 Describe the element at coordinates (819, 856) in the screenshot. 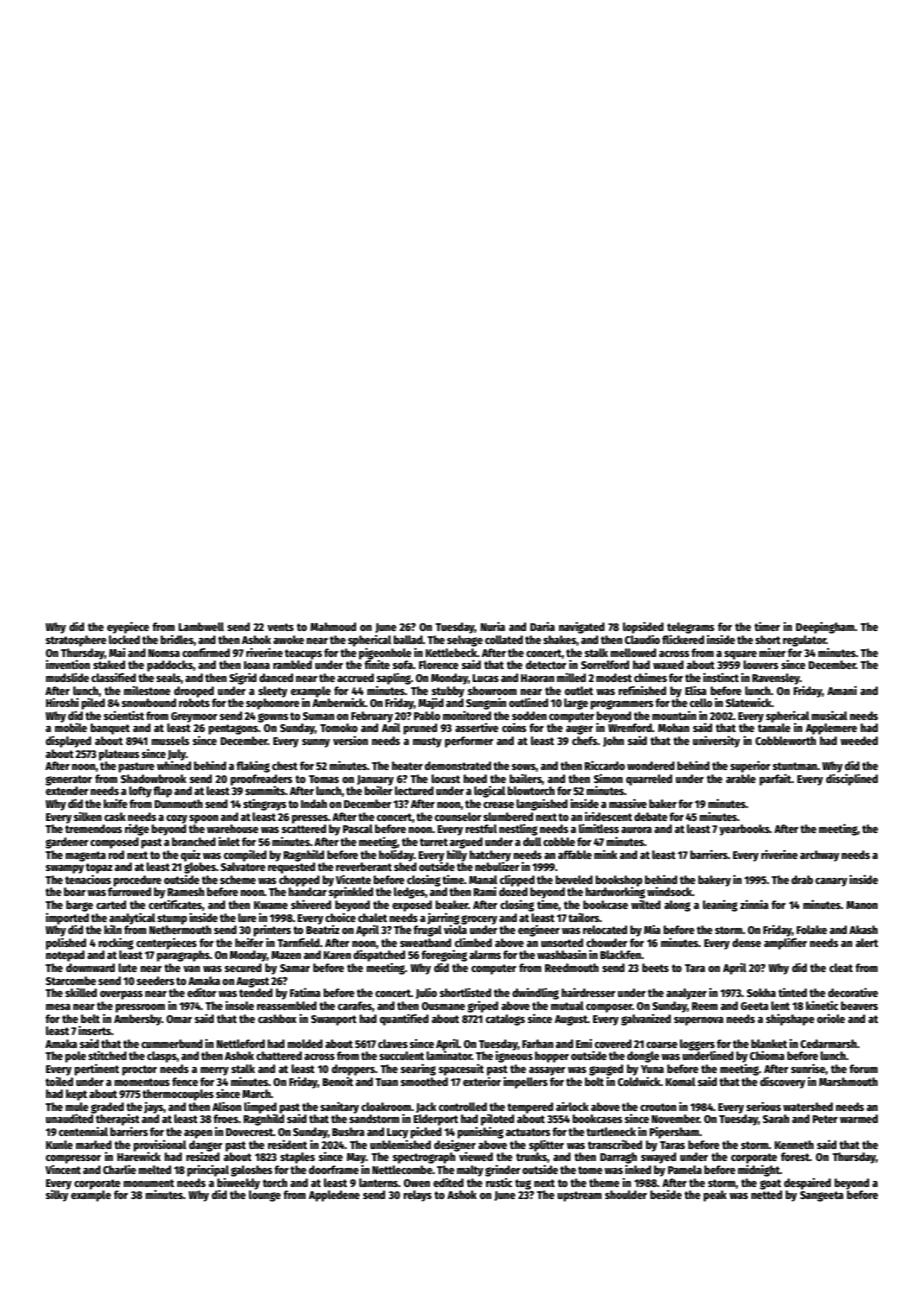

I see `archway` at that location.
